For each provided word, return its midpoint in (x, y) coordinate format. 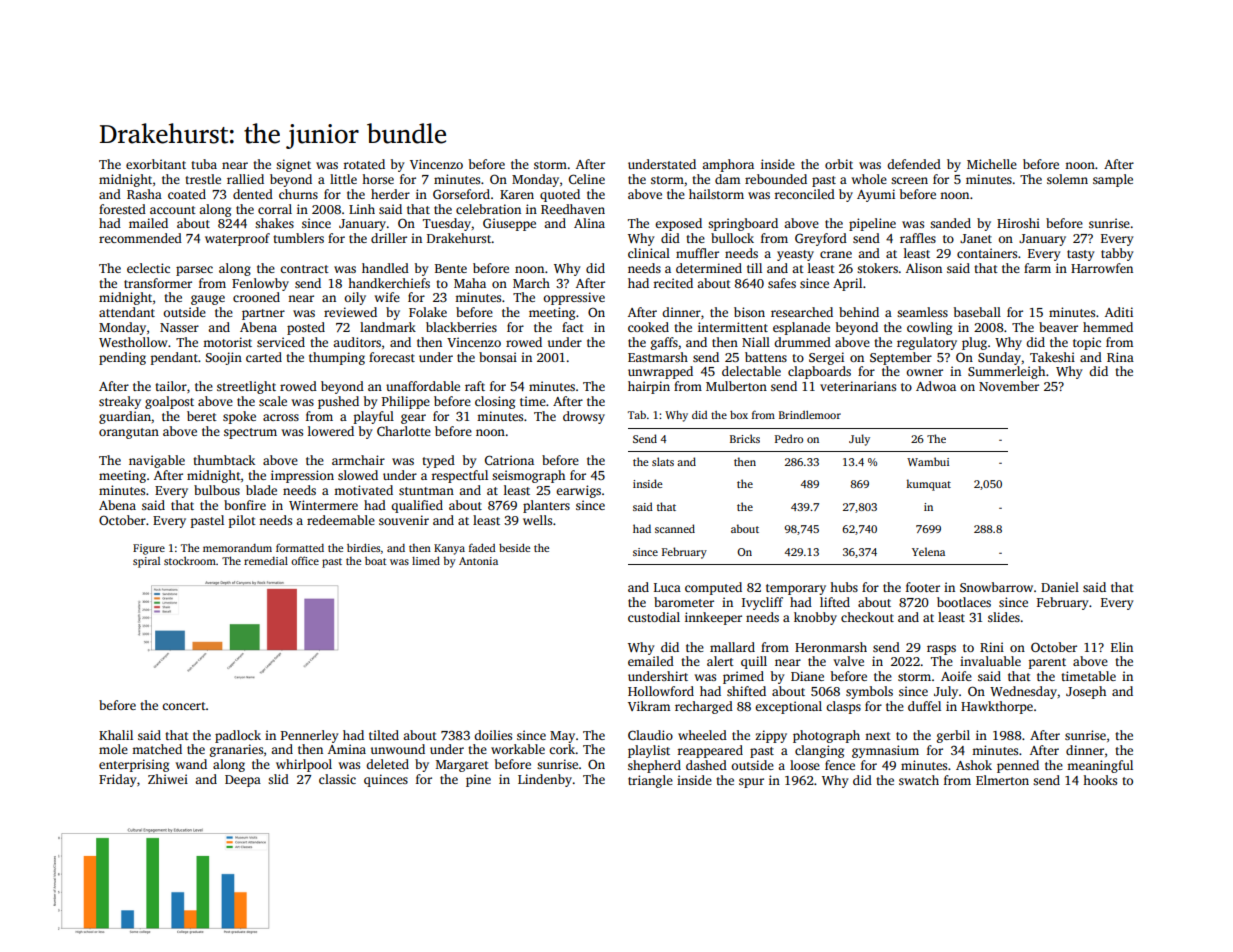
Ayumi (876, 195)
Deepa (243, 781)
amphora (728, 165)
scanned (675, 528)
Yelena (928, 551)
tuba (204, 164)
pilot (242, 521)
